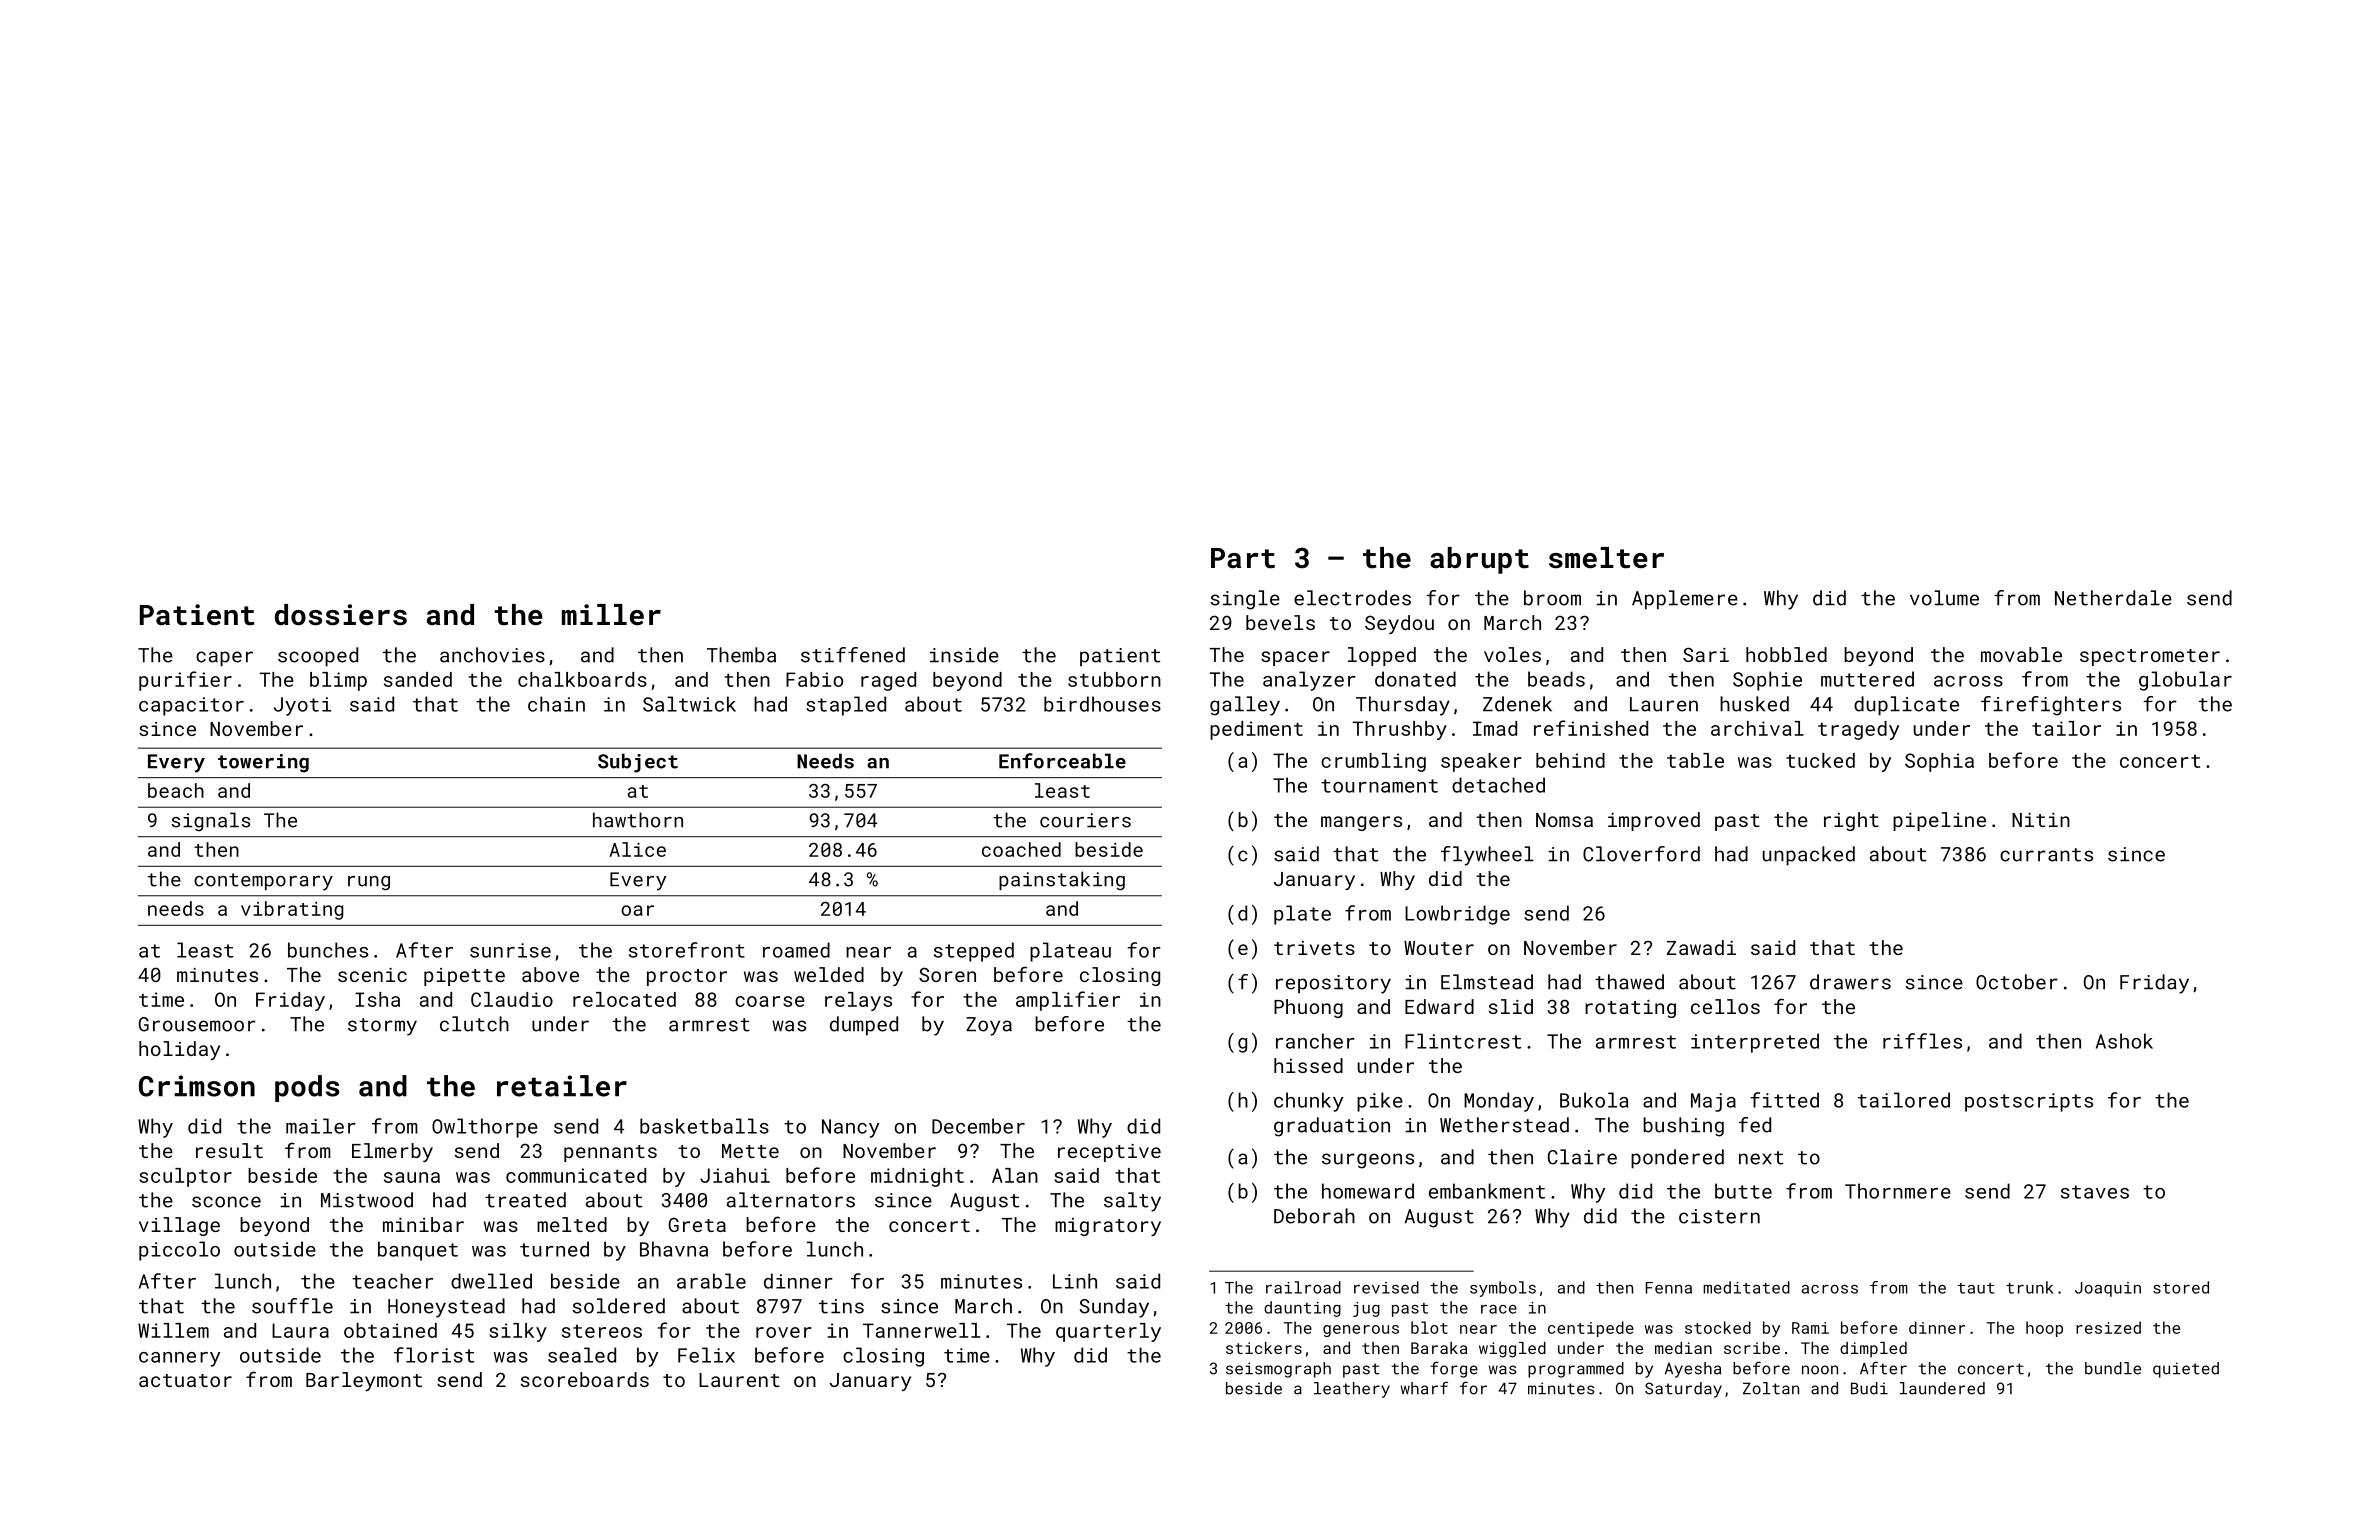 The height and width of the screenshot is (1534, 2371). Describe the element at coordinates (1463, 1041) in the screenshot. I see `Flintcrest` at that location.
